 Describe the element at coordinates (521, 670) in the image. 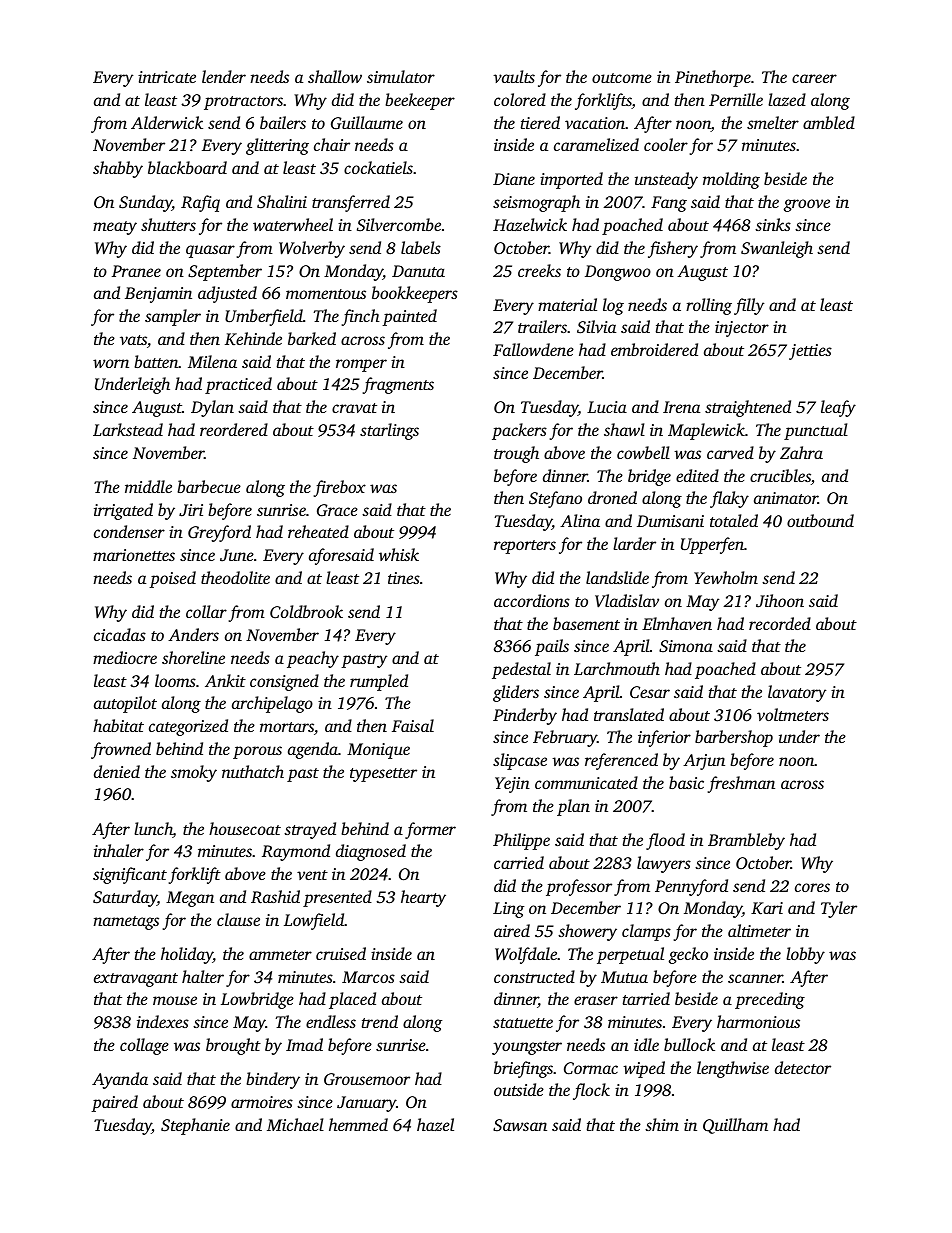

I see `pedestal` at that location.
